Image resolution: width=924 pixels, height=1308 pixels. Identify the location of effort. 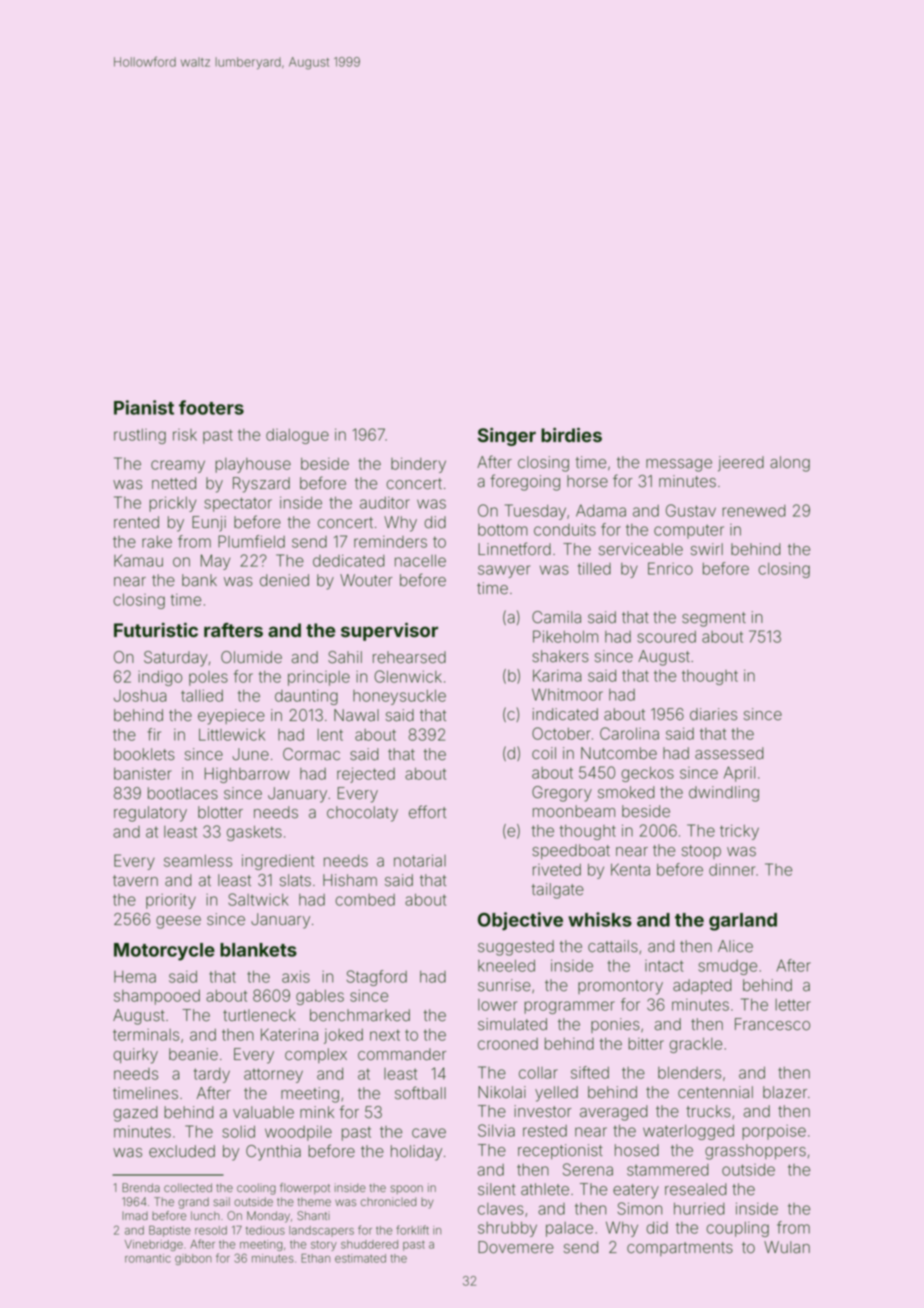
(427, 812).
